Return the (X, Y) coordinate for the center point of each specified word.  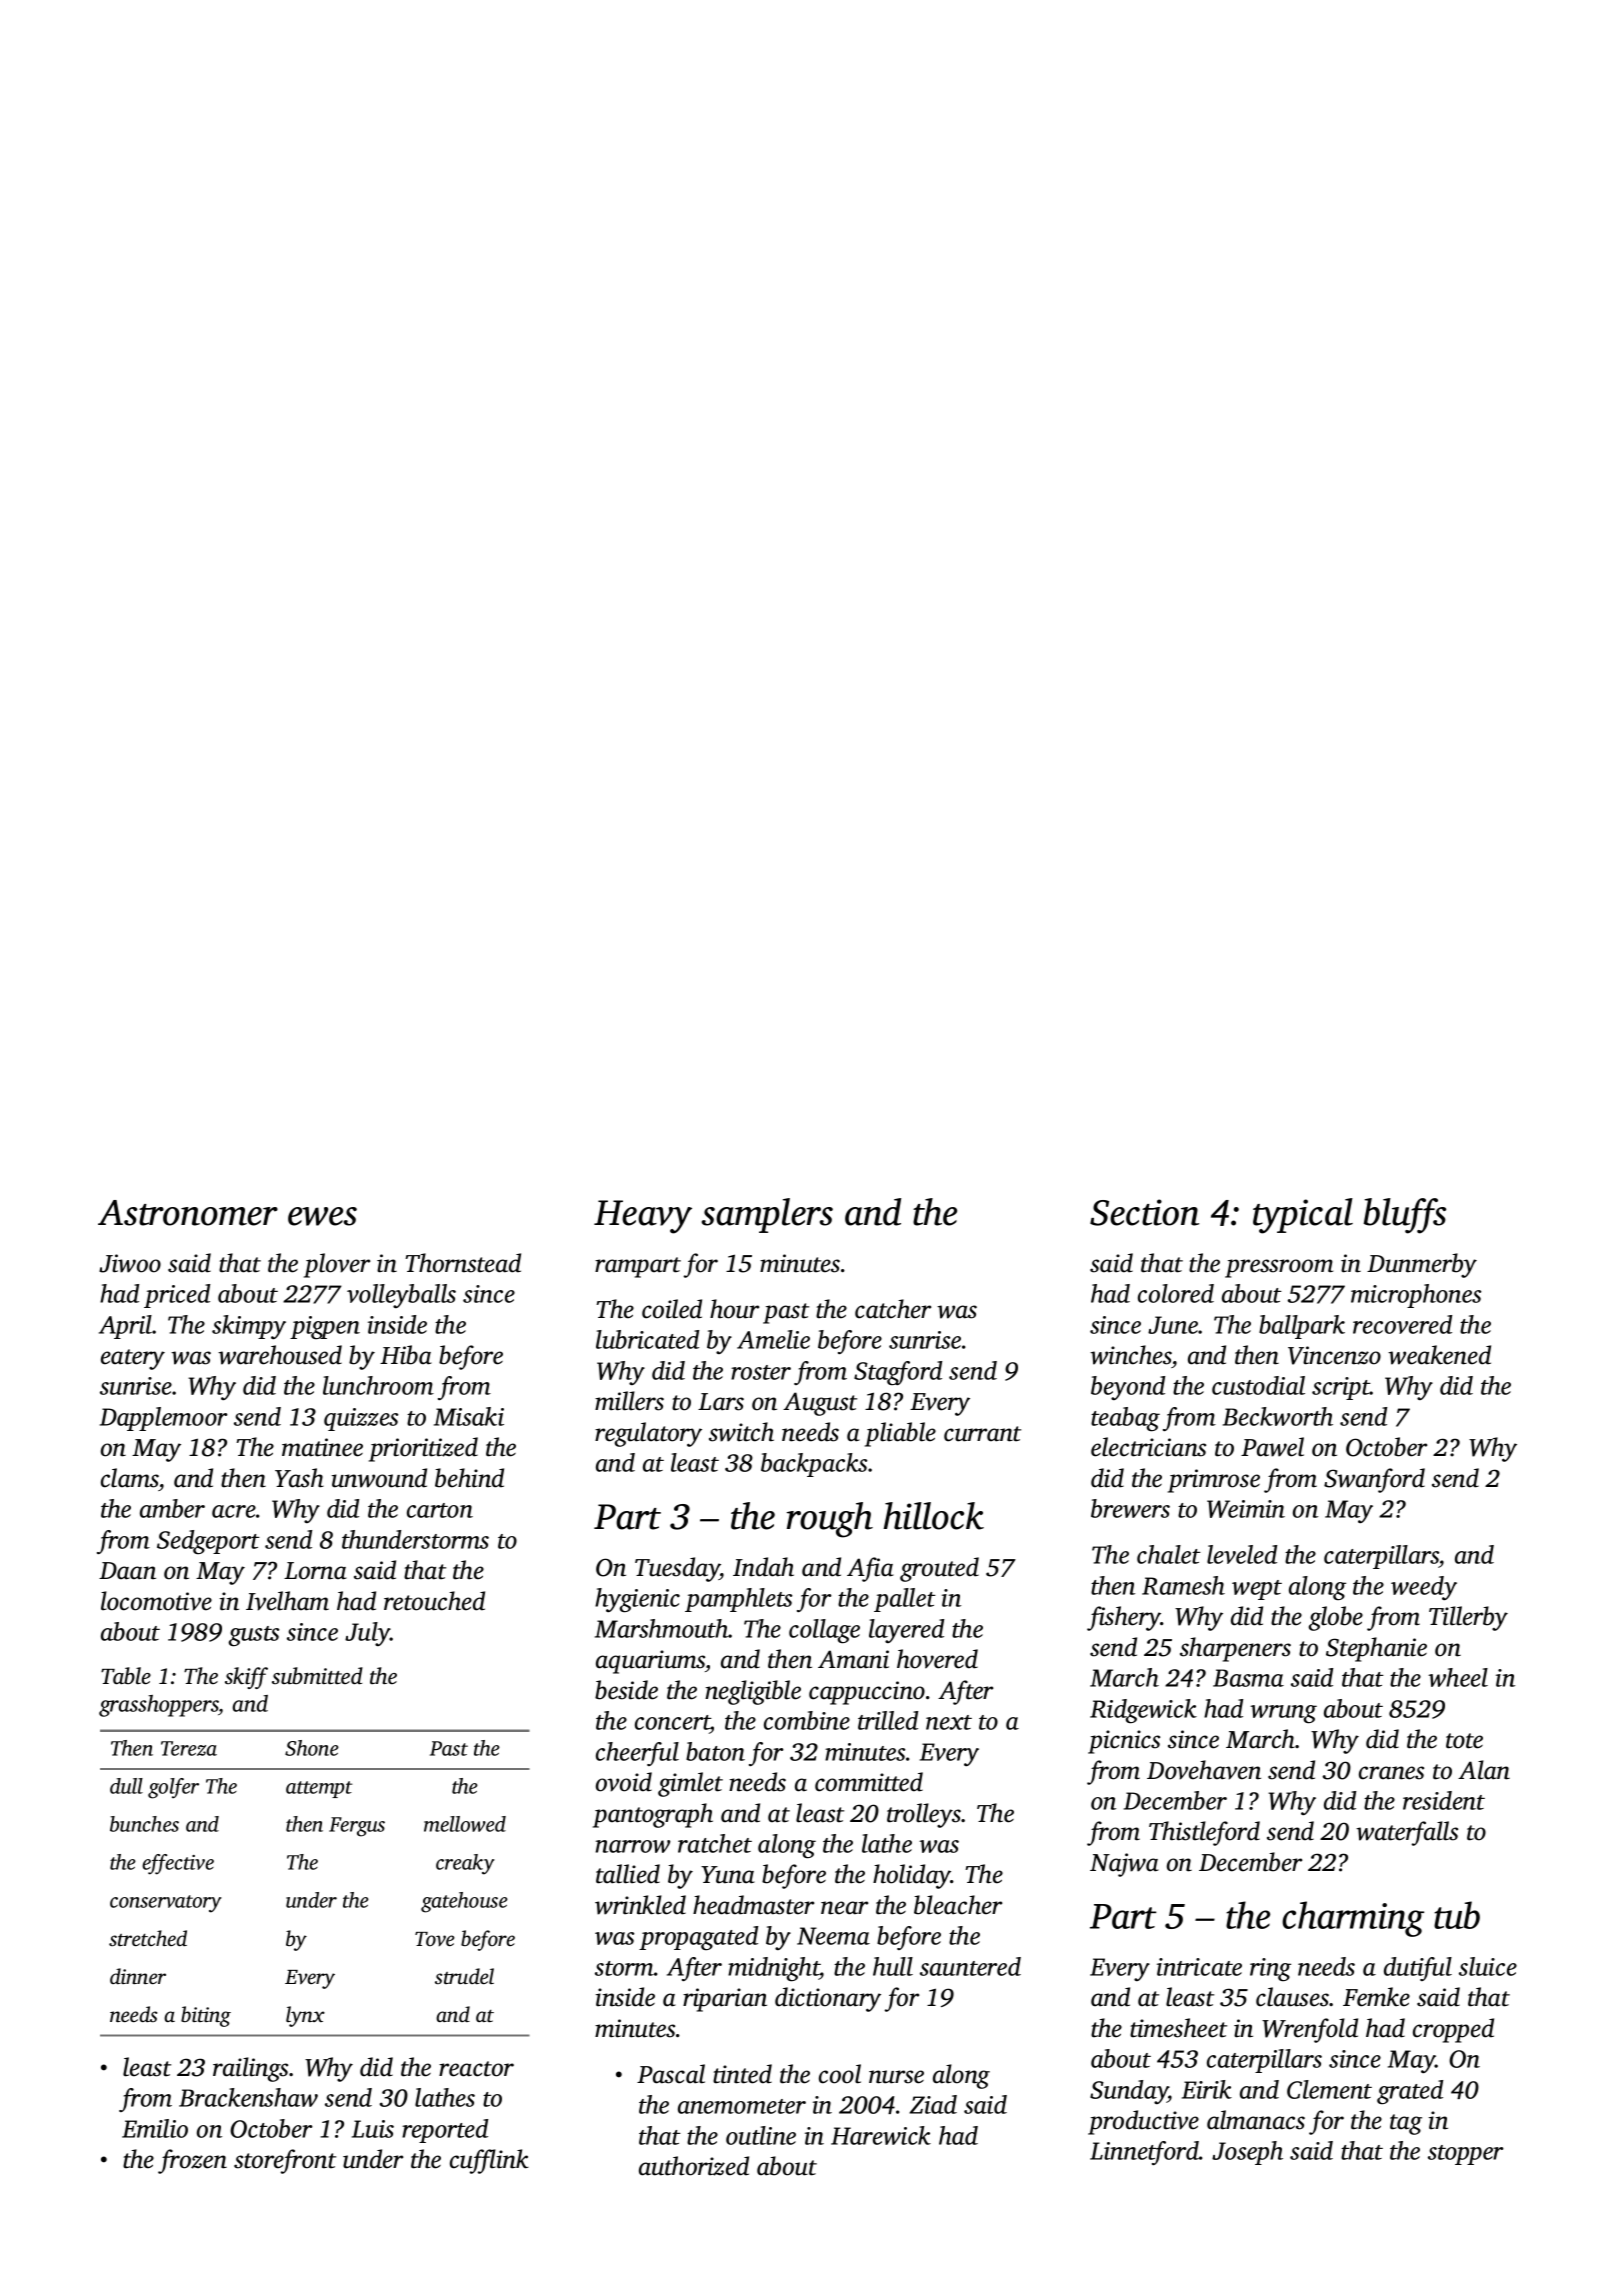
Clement (1329, 2089)
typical (1303, 1216)
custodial (1258, 1385)
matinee (322, 1447)
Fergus (357, 1827)
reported (445, 2131)
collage (824, 1631)
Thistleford (1204, 1833)
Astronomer (188, 1213)
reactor (476, 2069)
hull (893, 1966)
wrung (1283, 1714)
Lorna (315, 1571)
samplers (767, 1215)
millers (629, 1401)
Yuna (728, 1875)
